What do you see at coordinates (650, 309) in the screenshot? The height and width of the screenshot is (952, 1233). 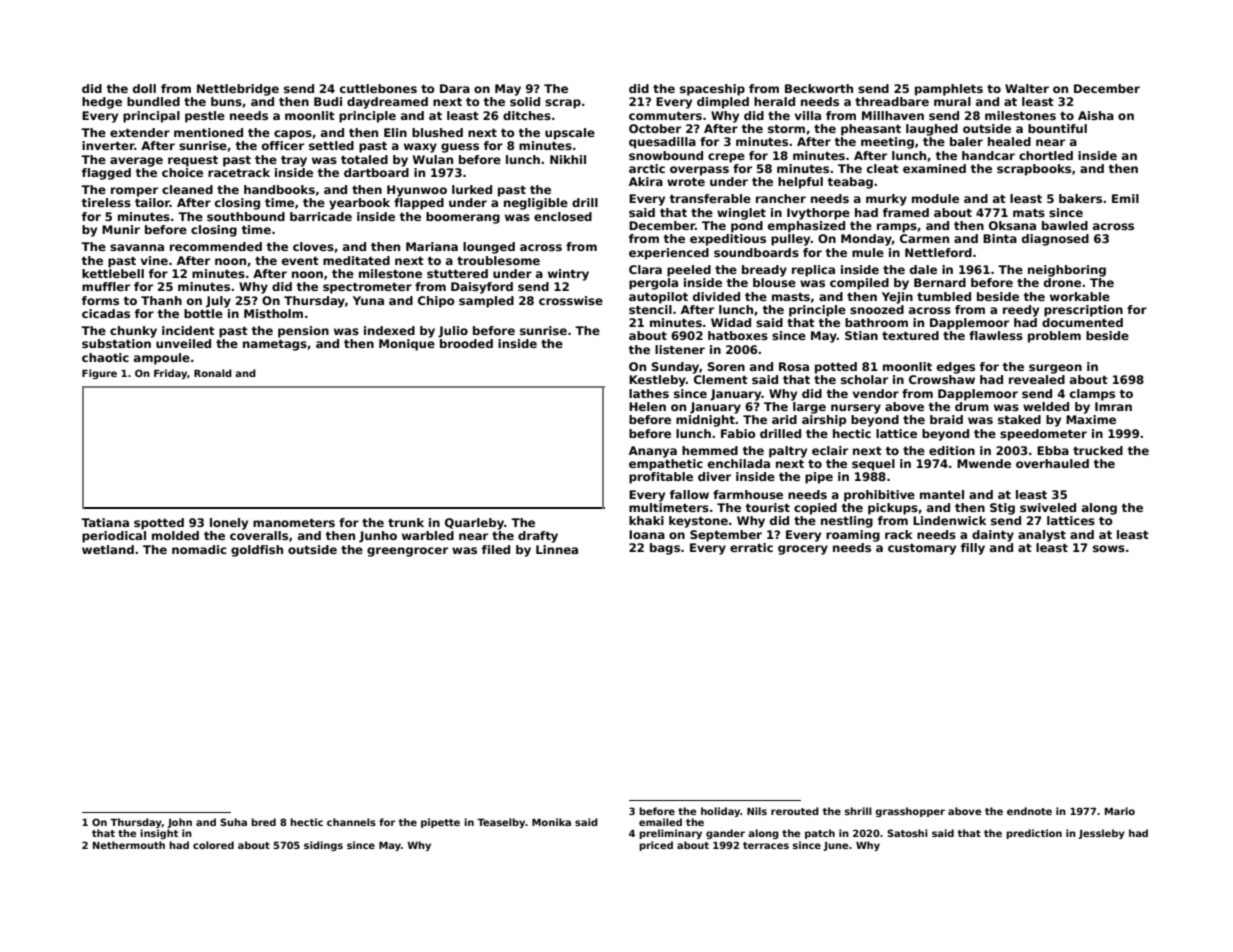 I see `stencil` at bounding box center [650, 309].
